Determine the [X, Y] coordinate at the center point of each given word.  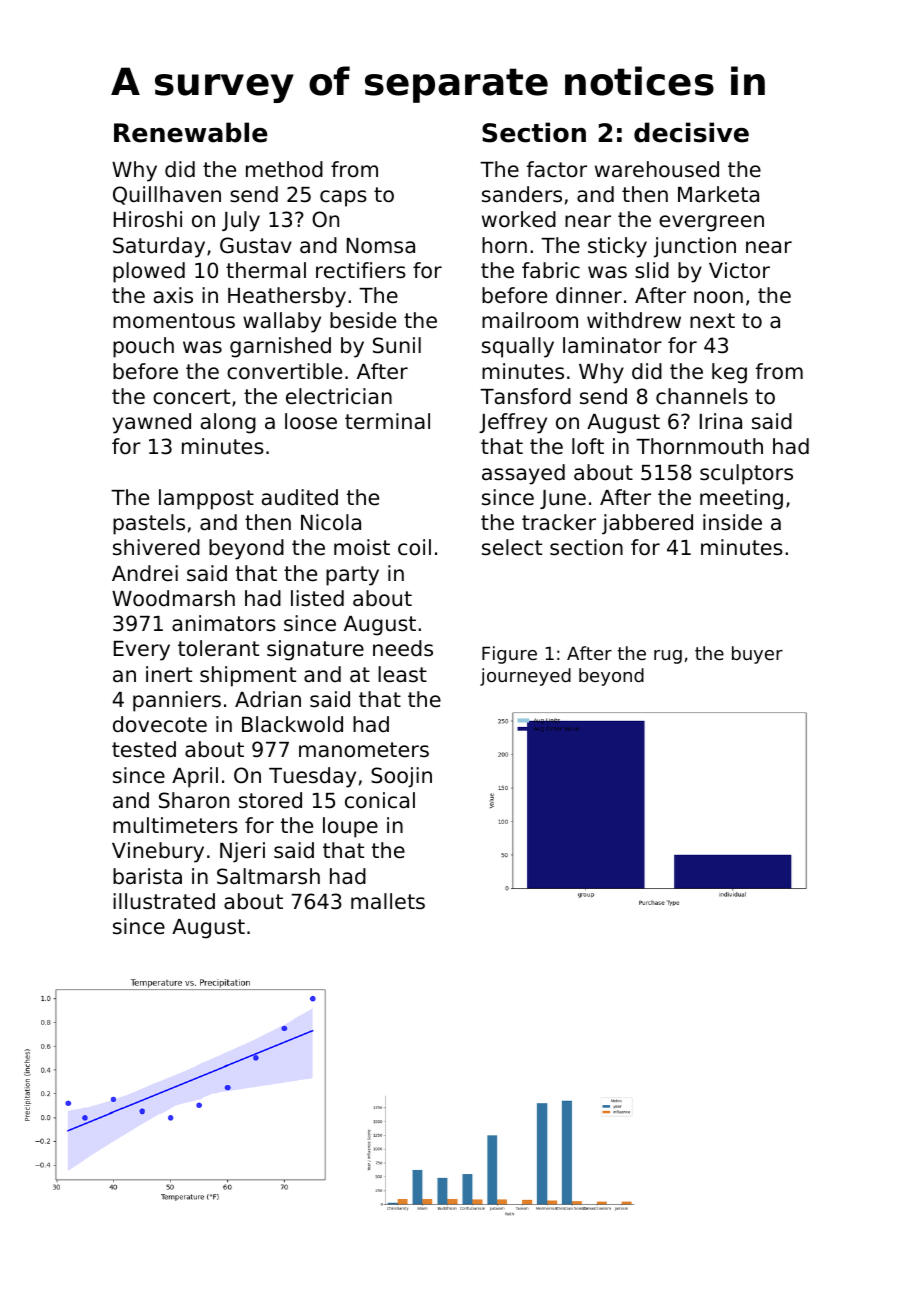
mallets [388, 901]
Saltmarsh [268, 876]
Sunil [397, 345]
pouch [143, 347]
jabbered [647, 524]
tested [144, 749]
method [284, 169]
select [512, 547]
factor [556, 169]
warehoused [657, 169]
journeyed [525, 677]
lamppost [206, 499]
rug [668, 657]
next [712, 321]
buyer [757, 655]
